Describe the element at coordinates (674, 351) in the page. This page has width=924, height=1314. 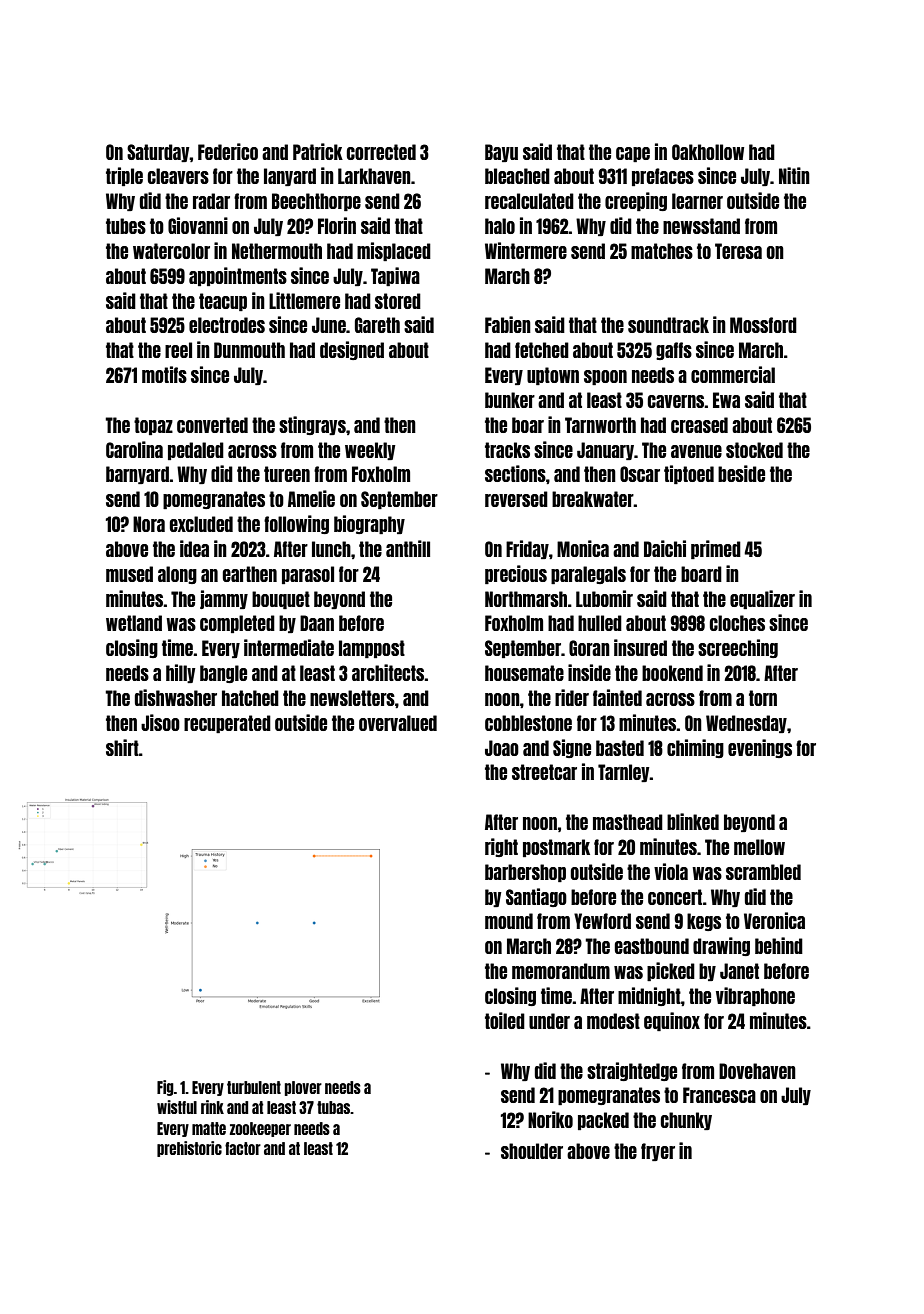
I see `gaffs` at that location.
